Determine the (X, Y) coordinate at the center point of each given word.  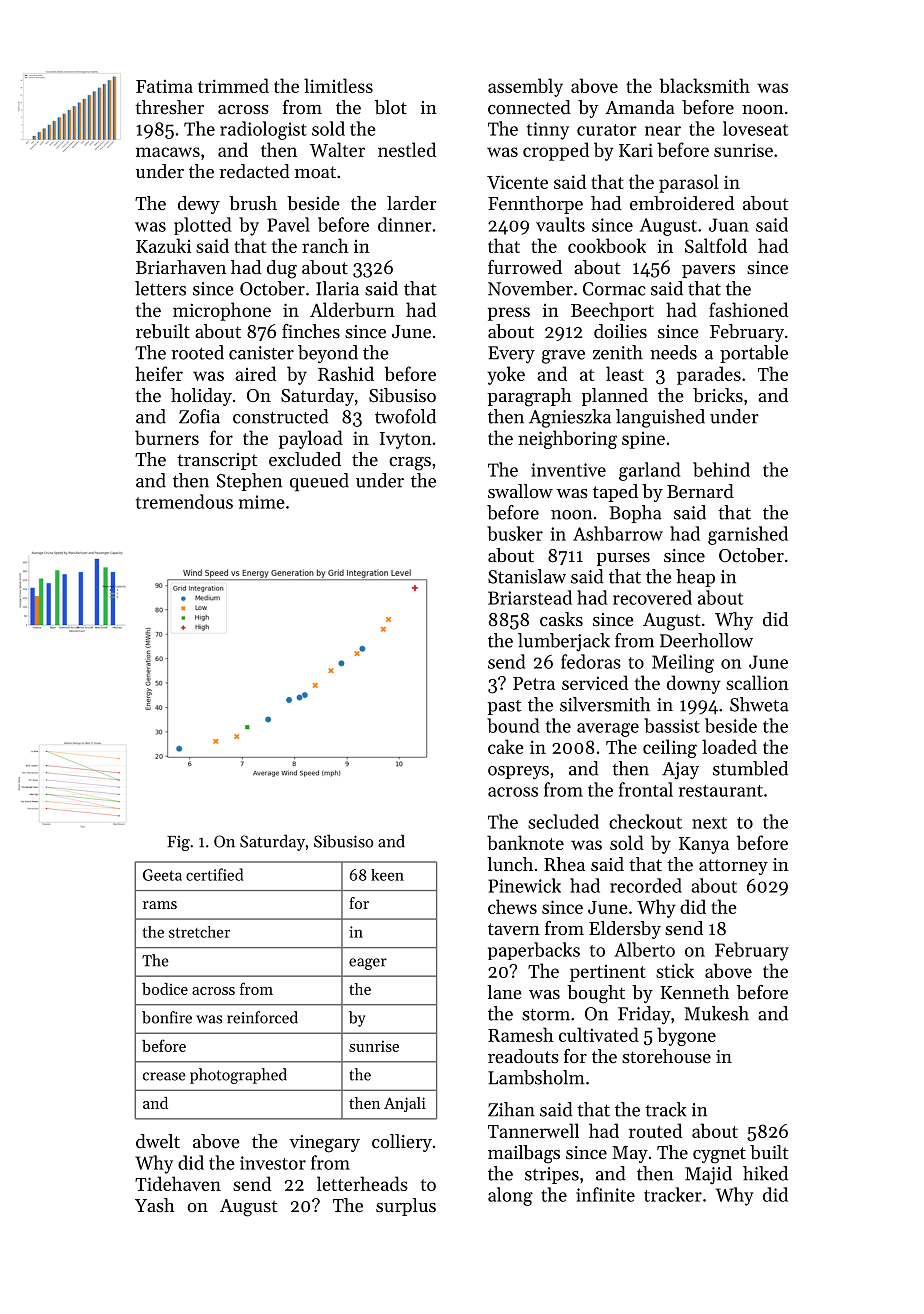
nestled (407, 149)
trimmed (233, 85)
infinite (605, 1194)
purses (623, 559)
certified (214, 874)
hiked (765, 1173)
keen (387, 875)
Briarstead (530, 597)
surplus (406, 1207)
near (663, 131)
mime (262, 502)
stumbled (750, 768)
